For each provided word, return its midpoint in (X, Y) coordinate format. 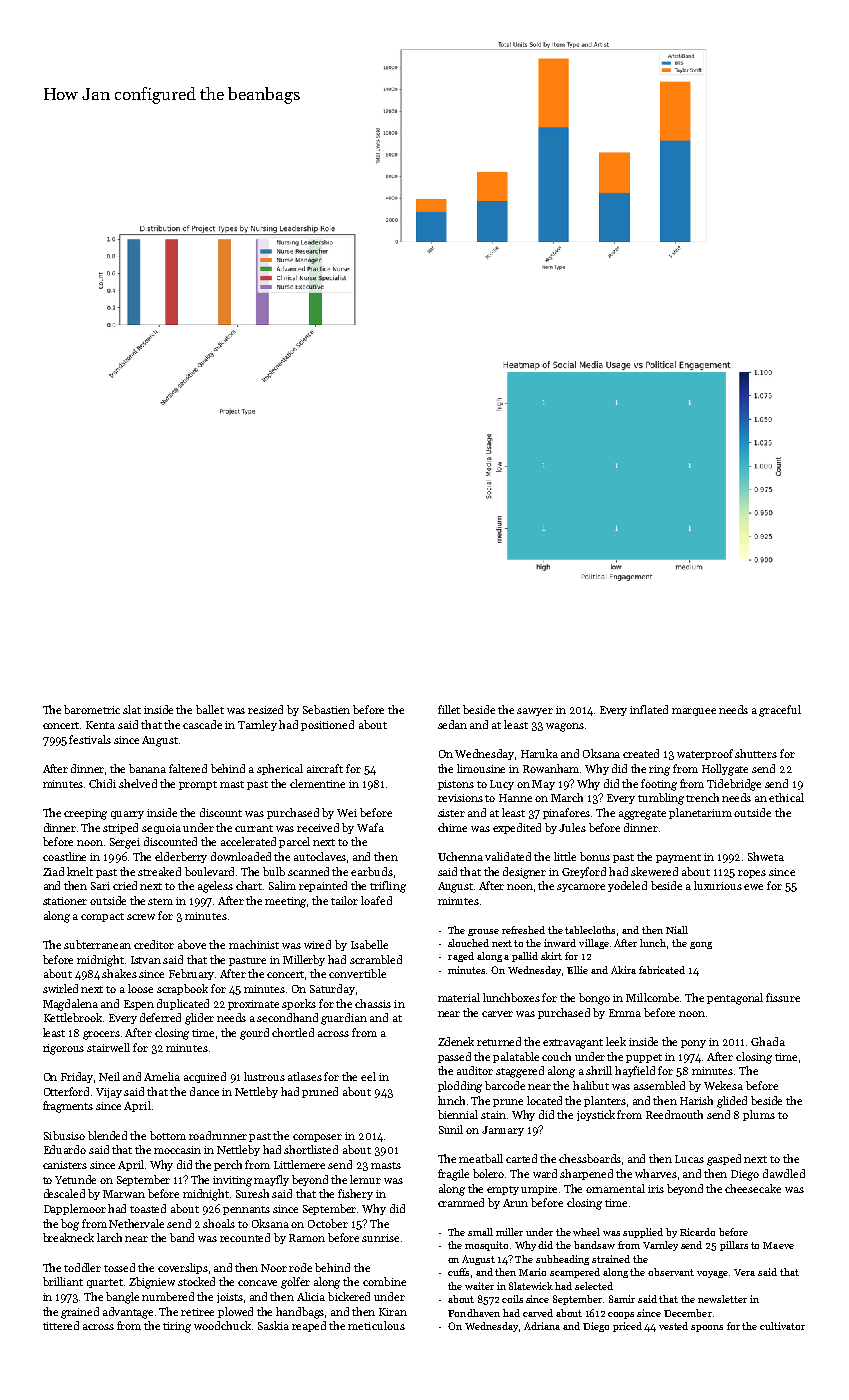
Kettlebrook (73, 1017)
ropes (752, 874)
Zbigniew (152, 1283)
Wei (347, 813)
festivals (90, 739)
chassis (373, 1003)
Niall (677, 930)
